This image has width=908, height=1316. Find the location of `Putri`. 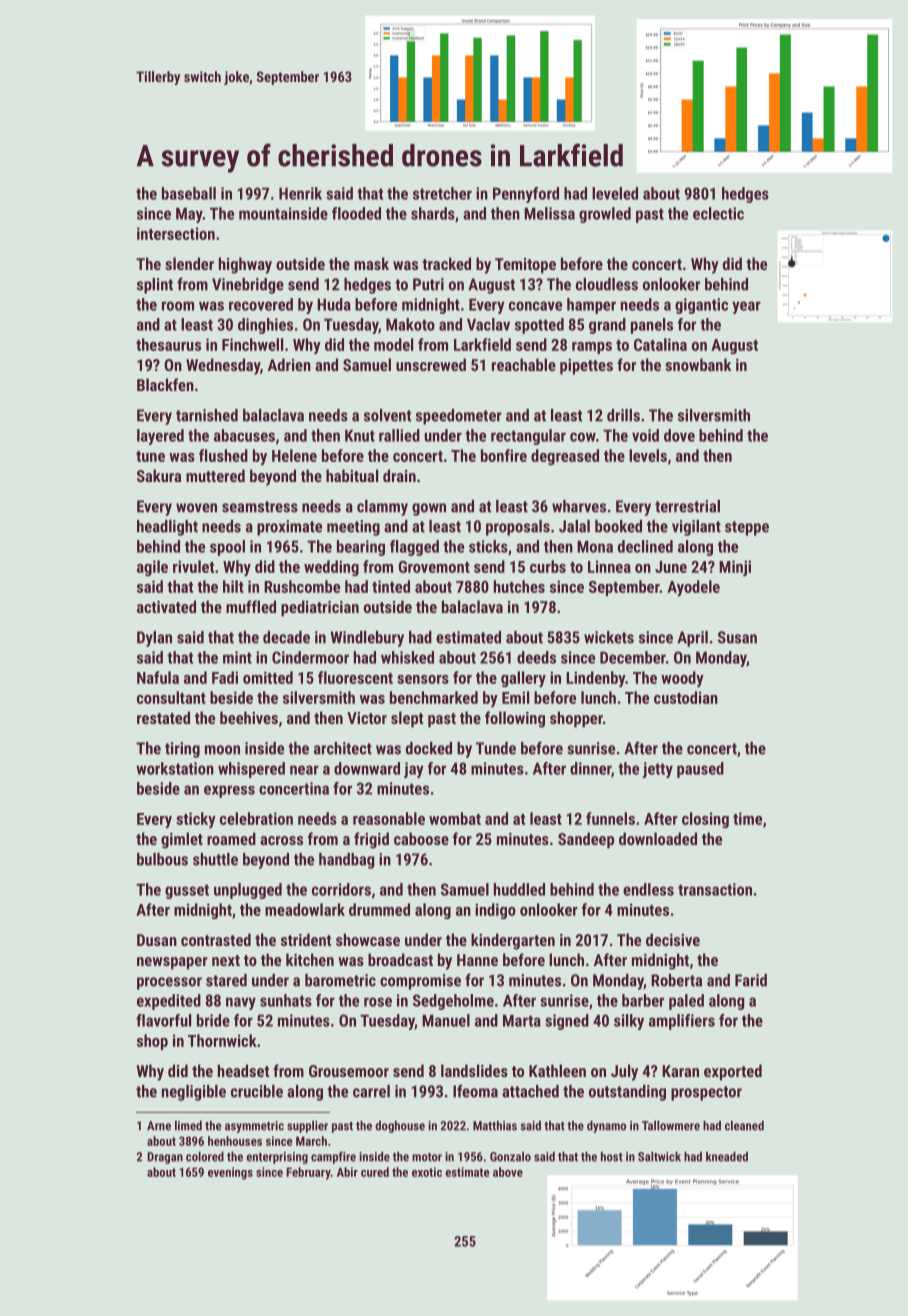

Putri is located at coordinates (428, 284).
